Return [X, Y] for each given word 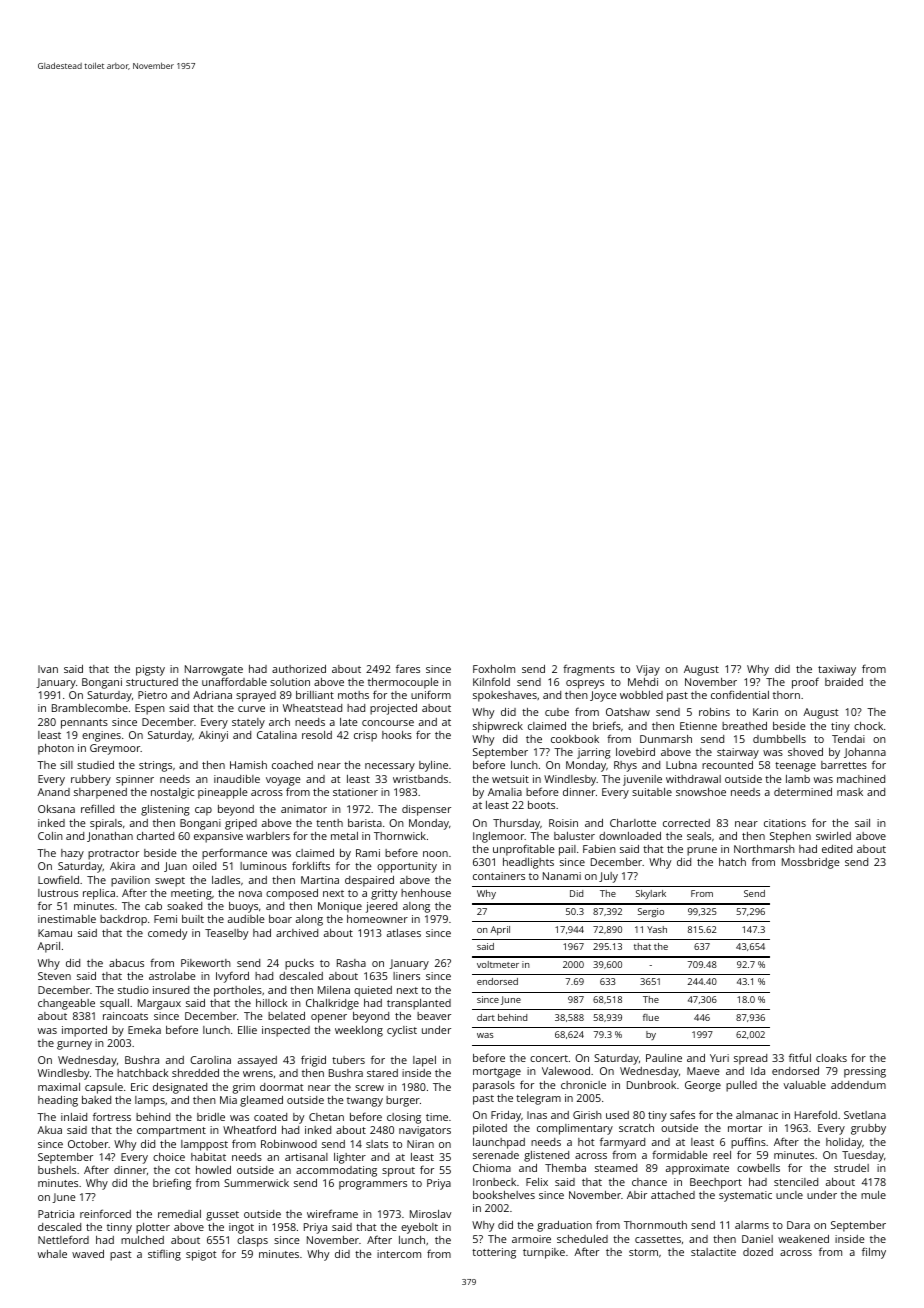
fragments [589, 670]
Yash [657, 929]
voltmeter [498, 964]
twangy [365, 1102]
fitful [800, 1057]
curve [251, 709]
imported [84, 1031]
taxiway [837, 670]
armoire [531, 1239]
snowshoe [701, 792]
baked [96, 1100]
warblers [268, 836]
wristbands [420, 779]
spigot [201, 1255]
